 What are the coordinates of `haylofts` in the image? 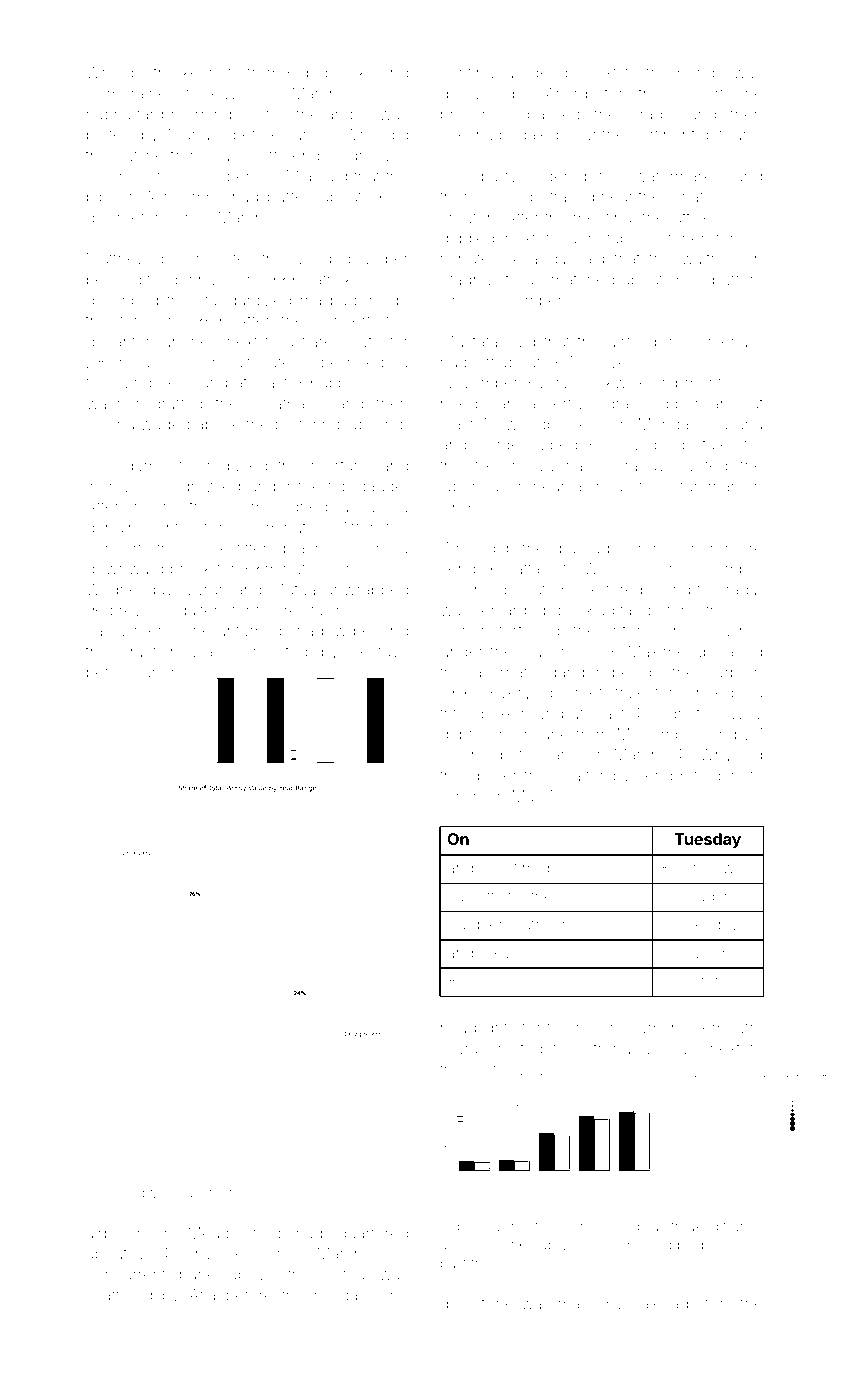 It's located at (475, 897).
